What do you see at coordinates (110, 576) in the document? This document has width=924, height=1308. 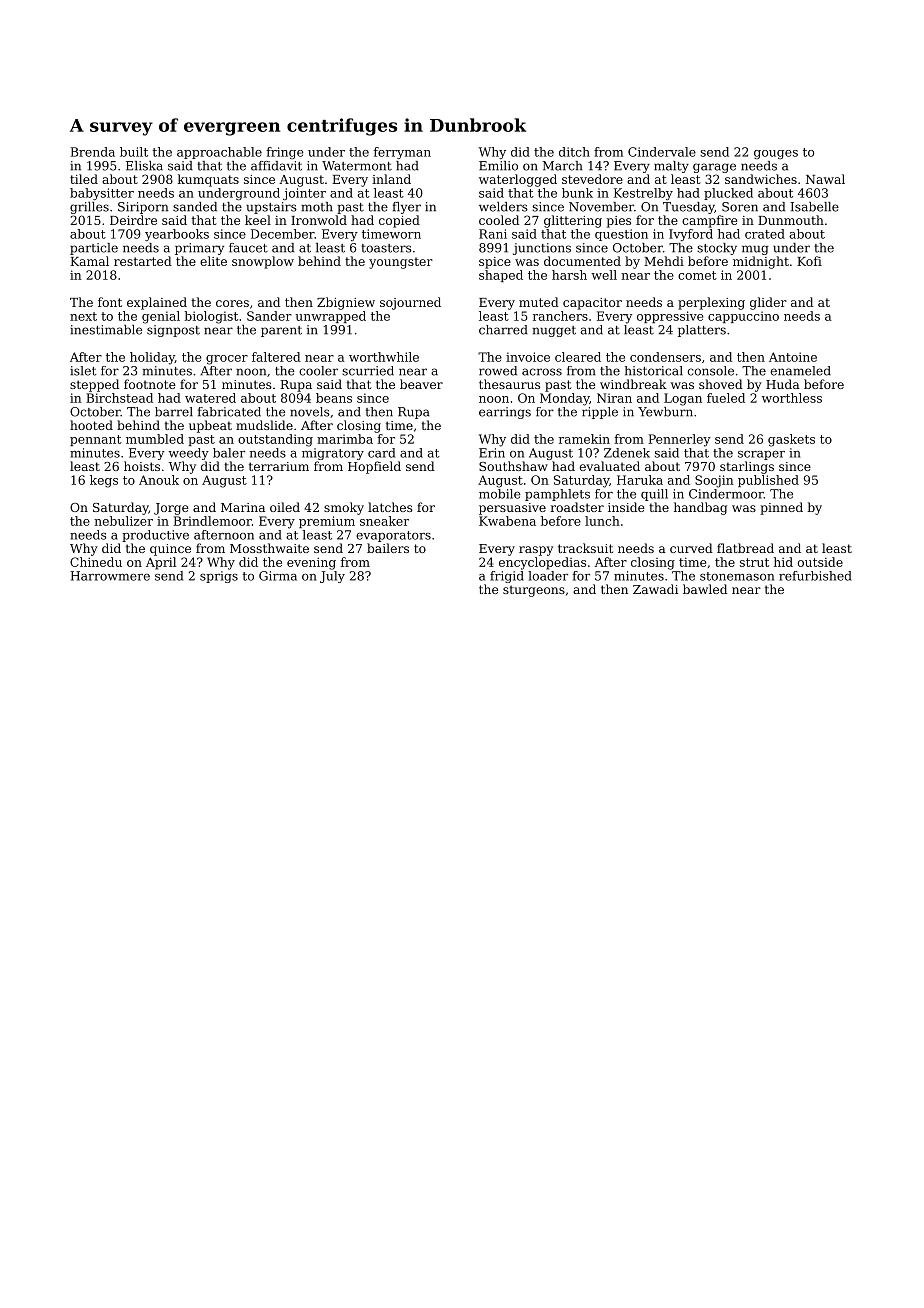 I see `Harrowmere` at bounding box center [110, 576].
